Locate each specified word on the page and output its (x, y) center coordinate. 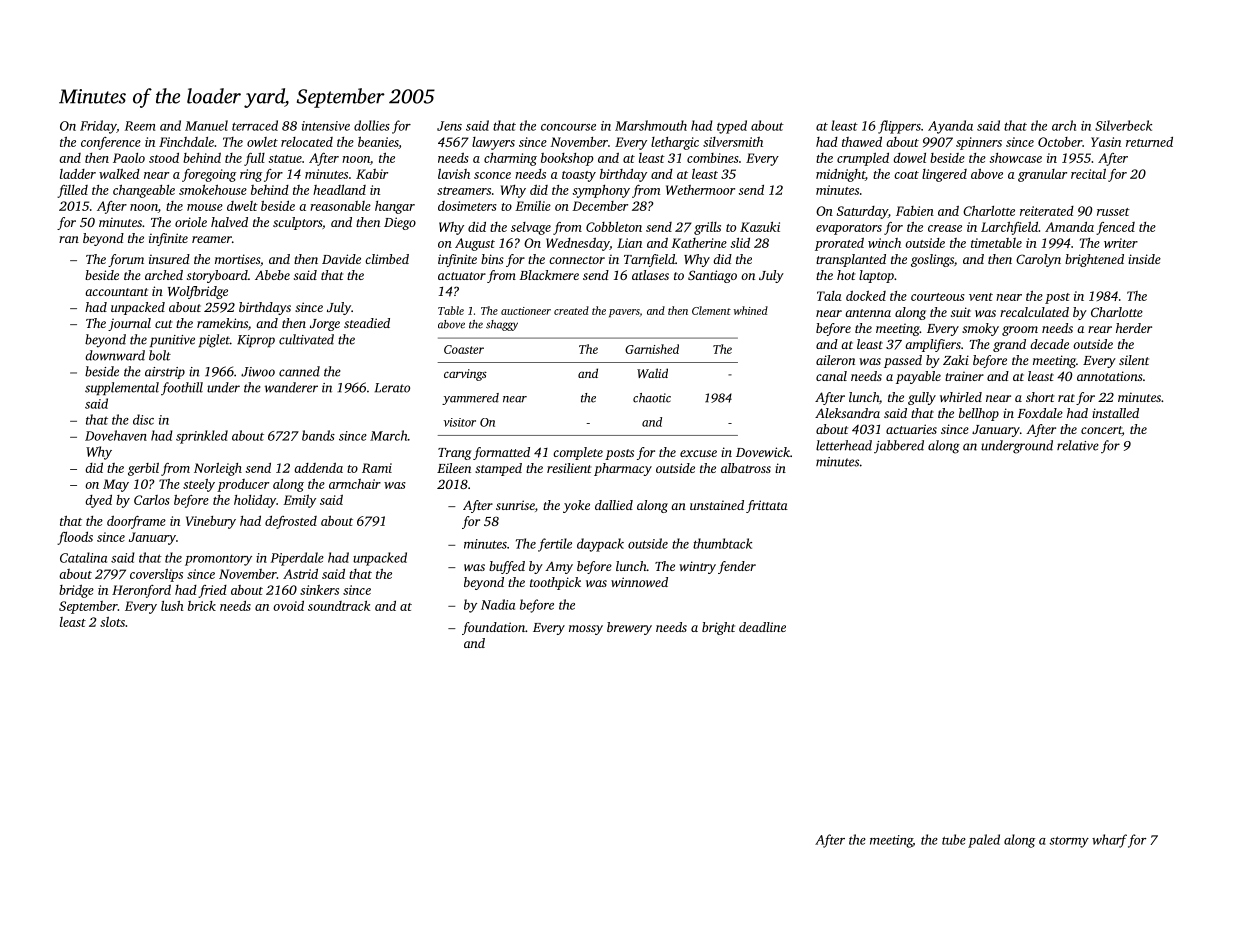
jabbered (899, 446)
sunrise (515, 505)
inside (1144, 259)
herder (1134, 328)
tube (954, 839)
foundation (493, 628)
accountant (116, 292)
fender (737, 567)
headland (339, 190)
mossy (586, 630)
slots (112, 621)
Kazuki (760, 227)
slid (740, 243)
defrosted (291, 522)
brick (202, 606)
